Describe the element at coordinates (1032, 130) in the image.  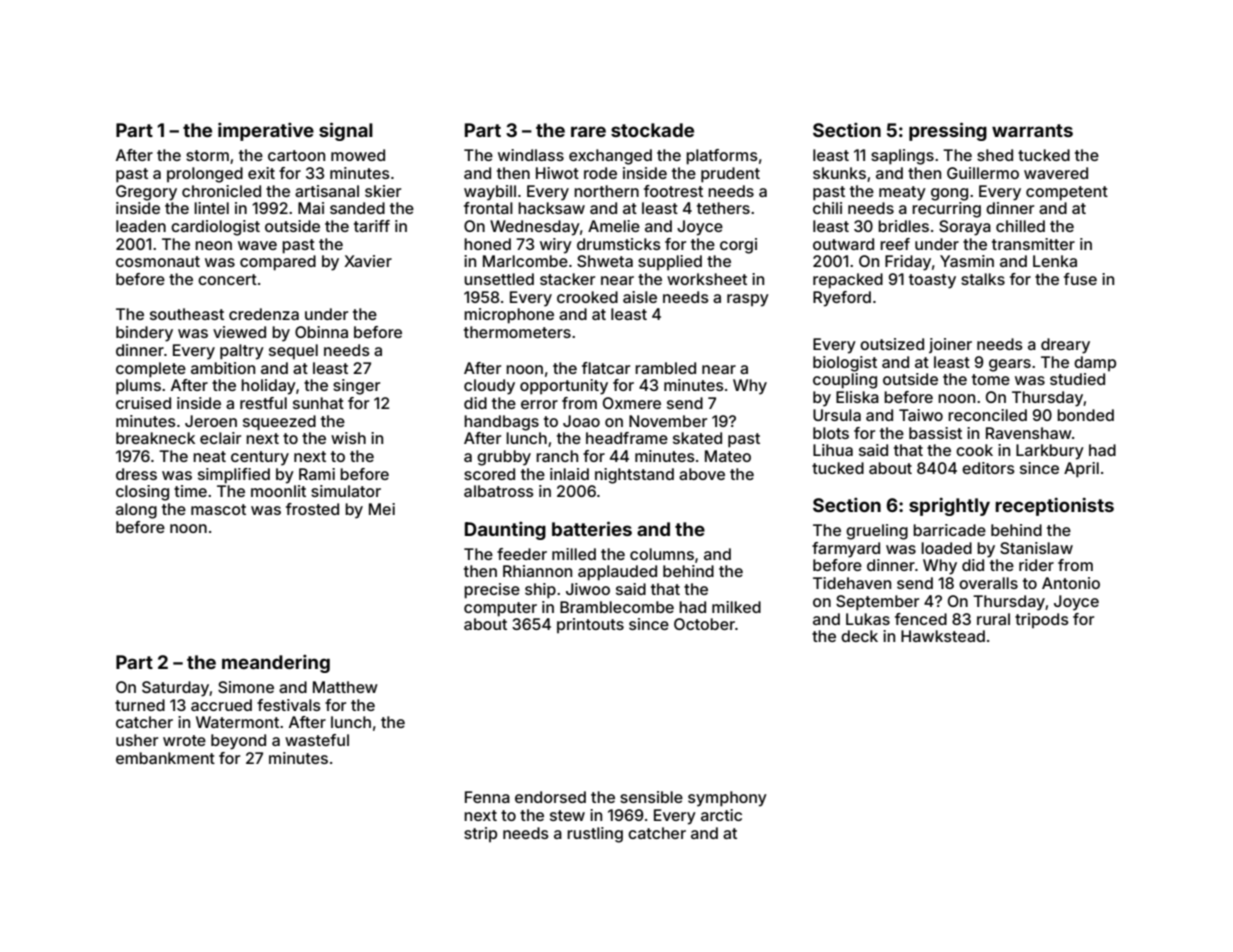
I see `warrants` at that location.
